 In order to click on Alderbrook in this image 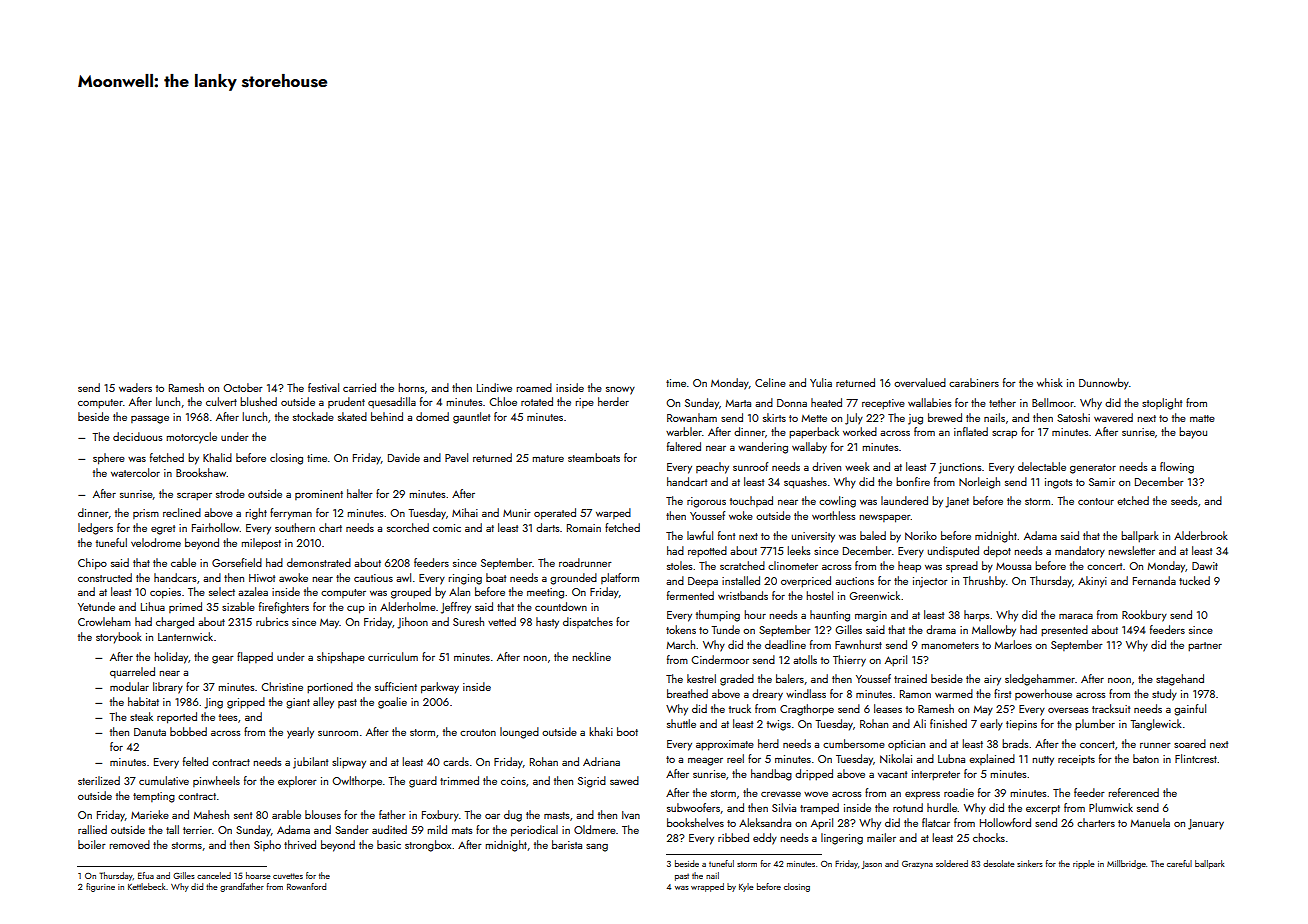, I will do `click(1201, 535)`.
